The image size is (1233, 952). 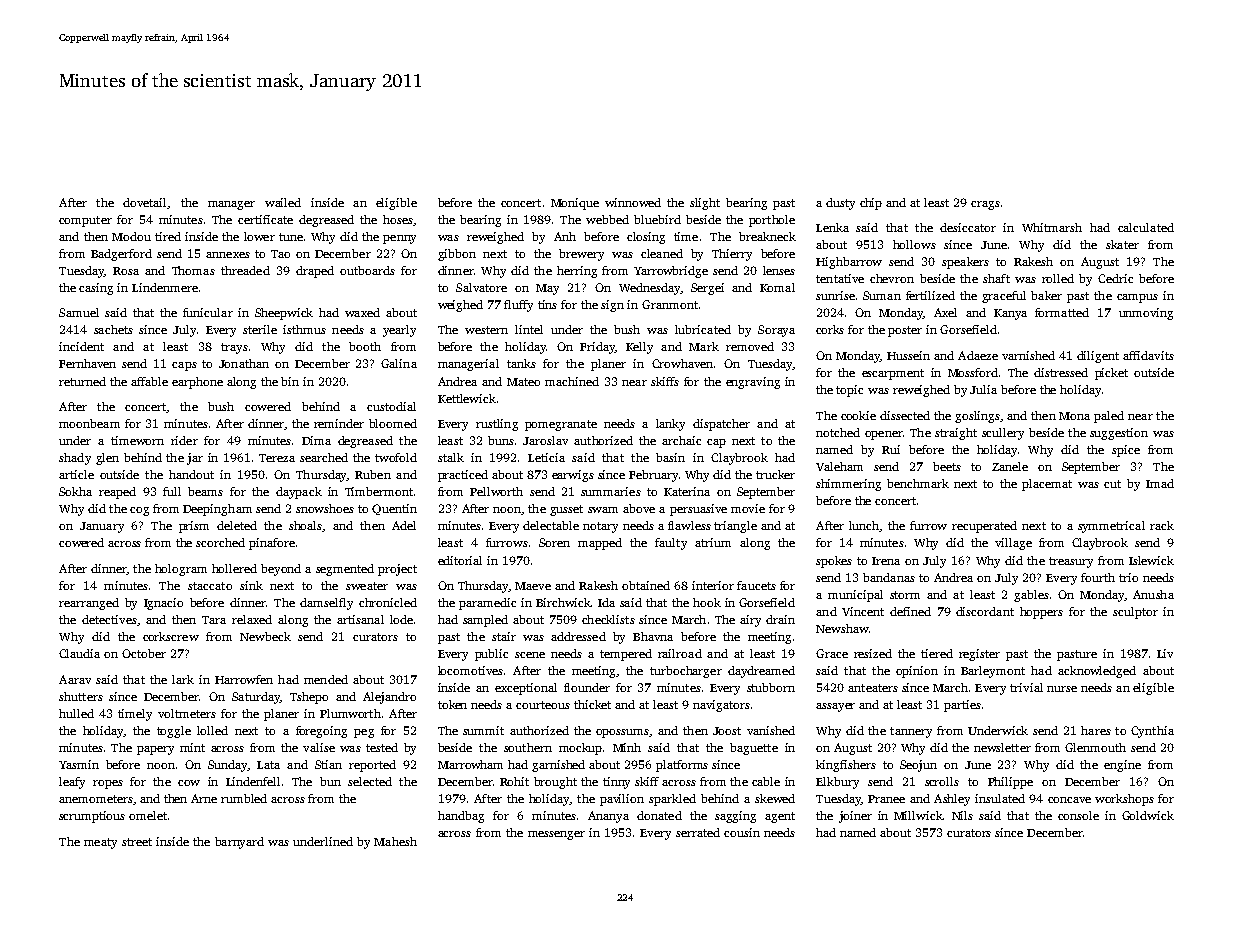 I want to click on Claudia, so click(x=79, y=653).
